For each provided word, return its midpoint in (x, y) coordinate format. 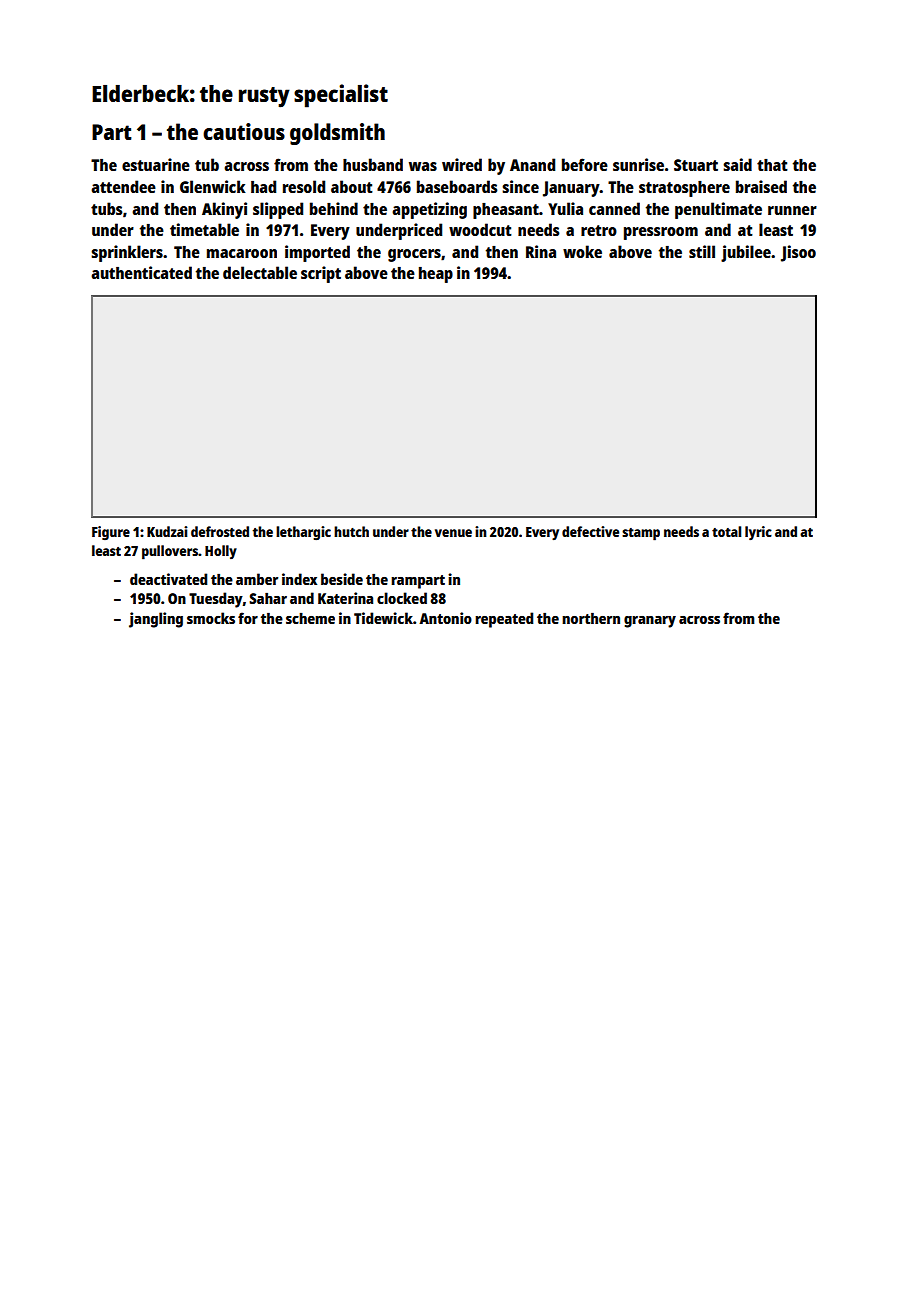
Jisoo (798, 253)
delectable (260, 272)
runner (792, 210)
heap (436, 275)
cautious (244, 131)
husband (373, 164)
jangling (156, 620)
